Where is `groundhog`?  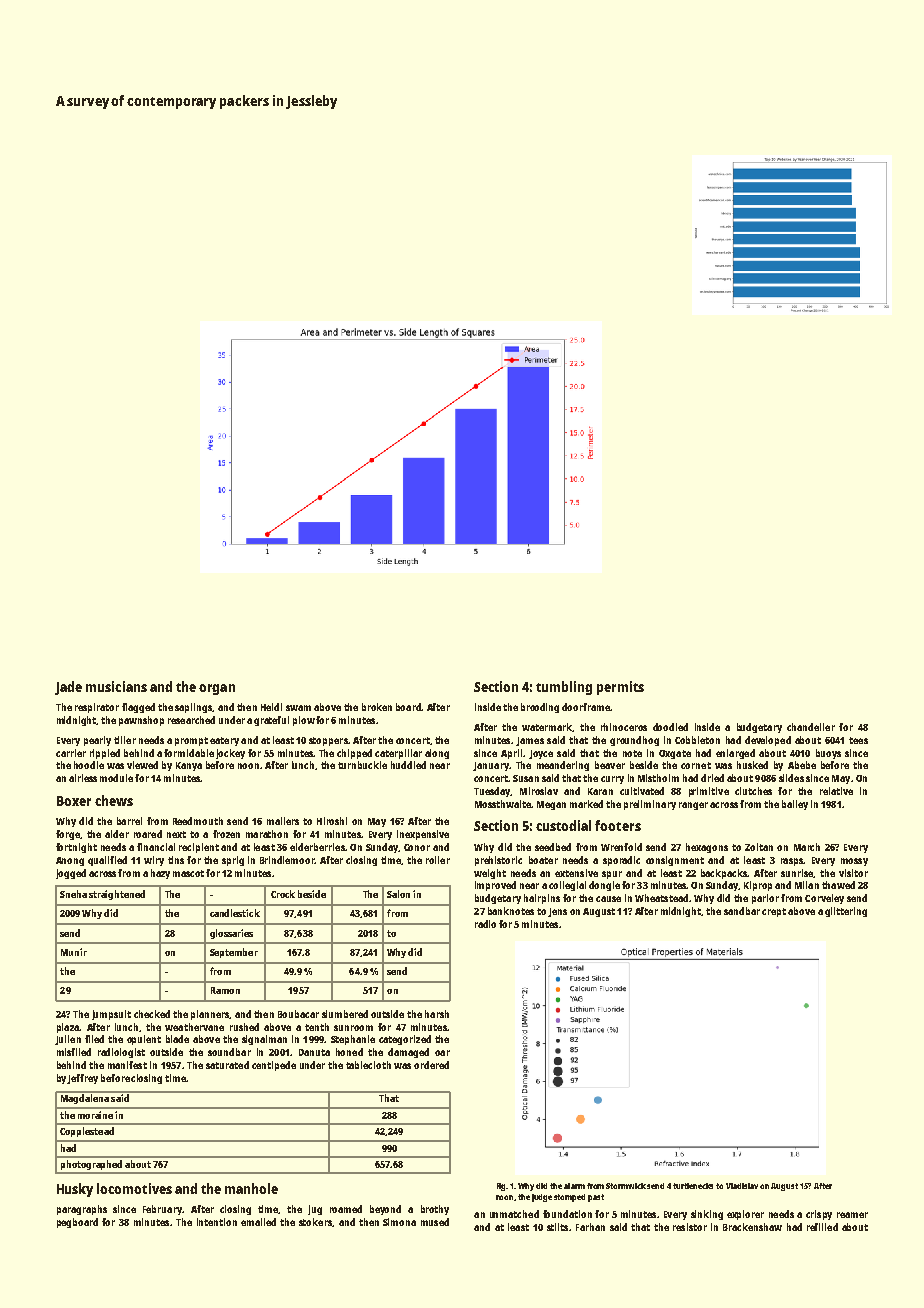 groundhog is located at coordinates (634, 741).
